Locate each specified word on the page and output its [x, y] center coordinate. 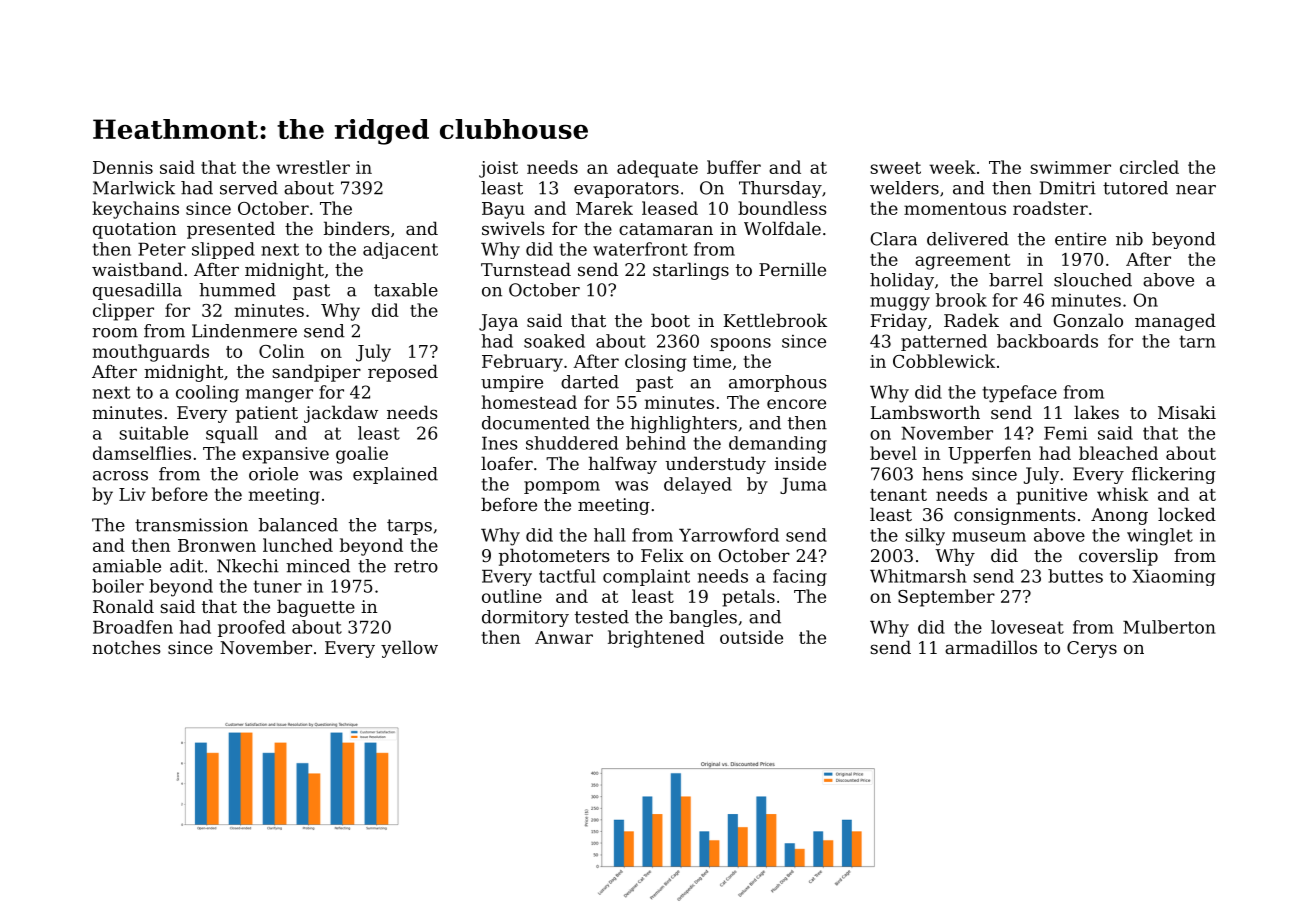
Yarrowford [729, 535]
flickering [1174, 475]
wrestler [313, 167]
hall [610, 535]
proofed [251, 628]
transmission [191, 525]
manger [279, 396]
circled [1149, 167]
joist [498, 169]
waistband [137, 269]
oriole [273, 474]
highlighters [683, 424]
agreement [962, 262]
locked [1187, 514]
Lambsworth [925, 412]
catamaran [666, 229]
